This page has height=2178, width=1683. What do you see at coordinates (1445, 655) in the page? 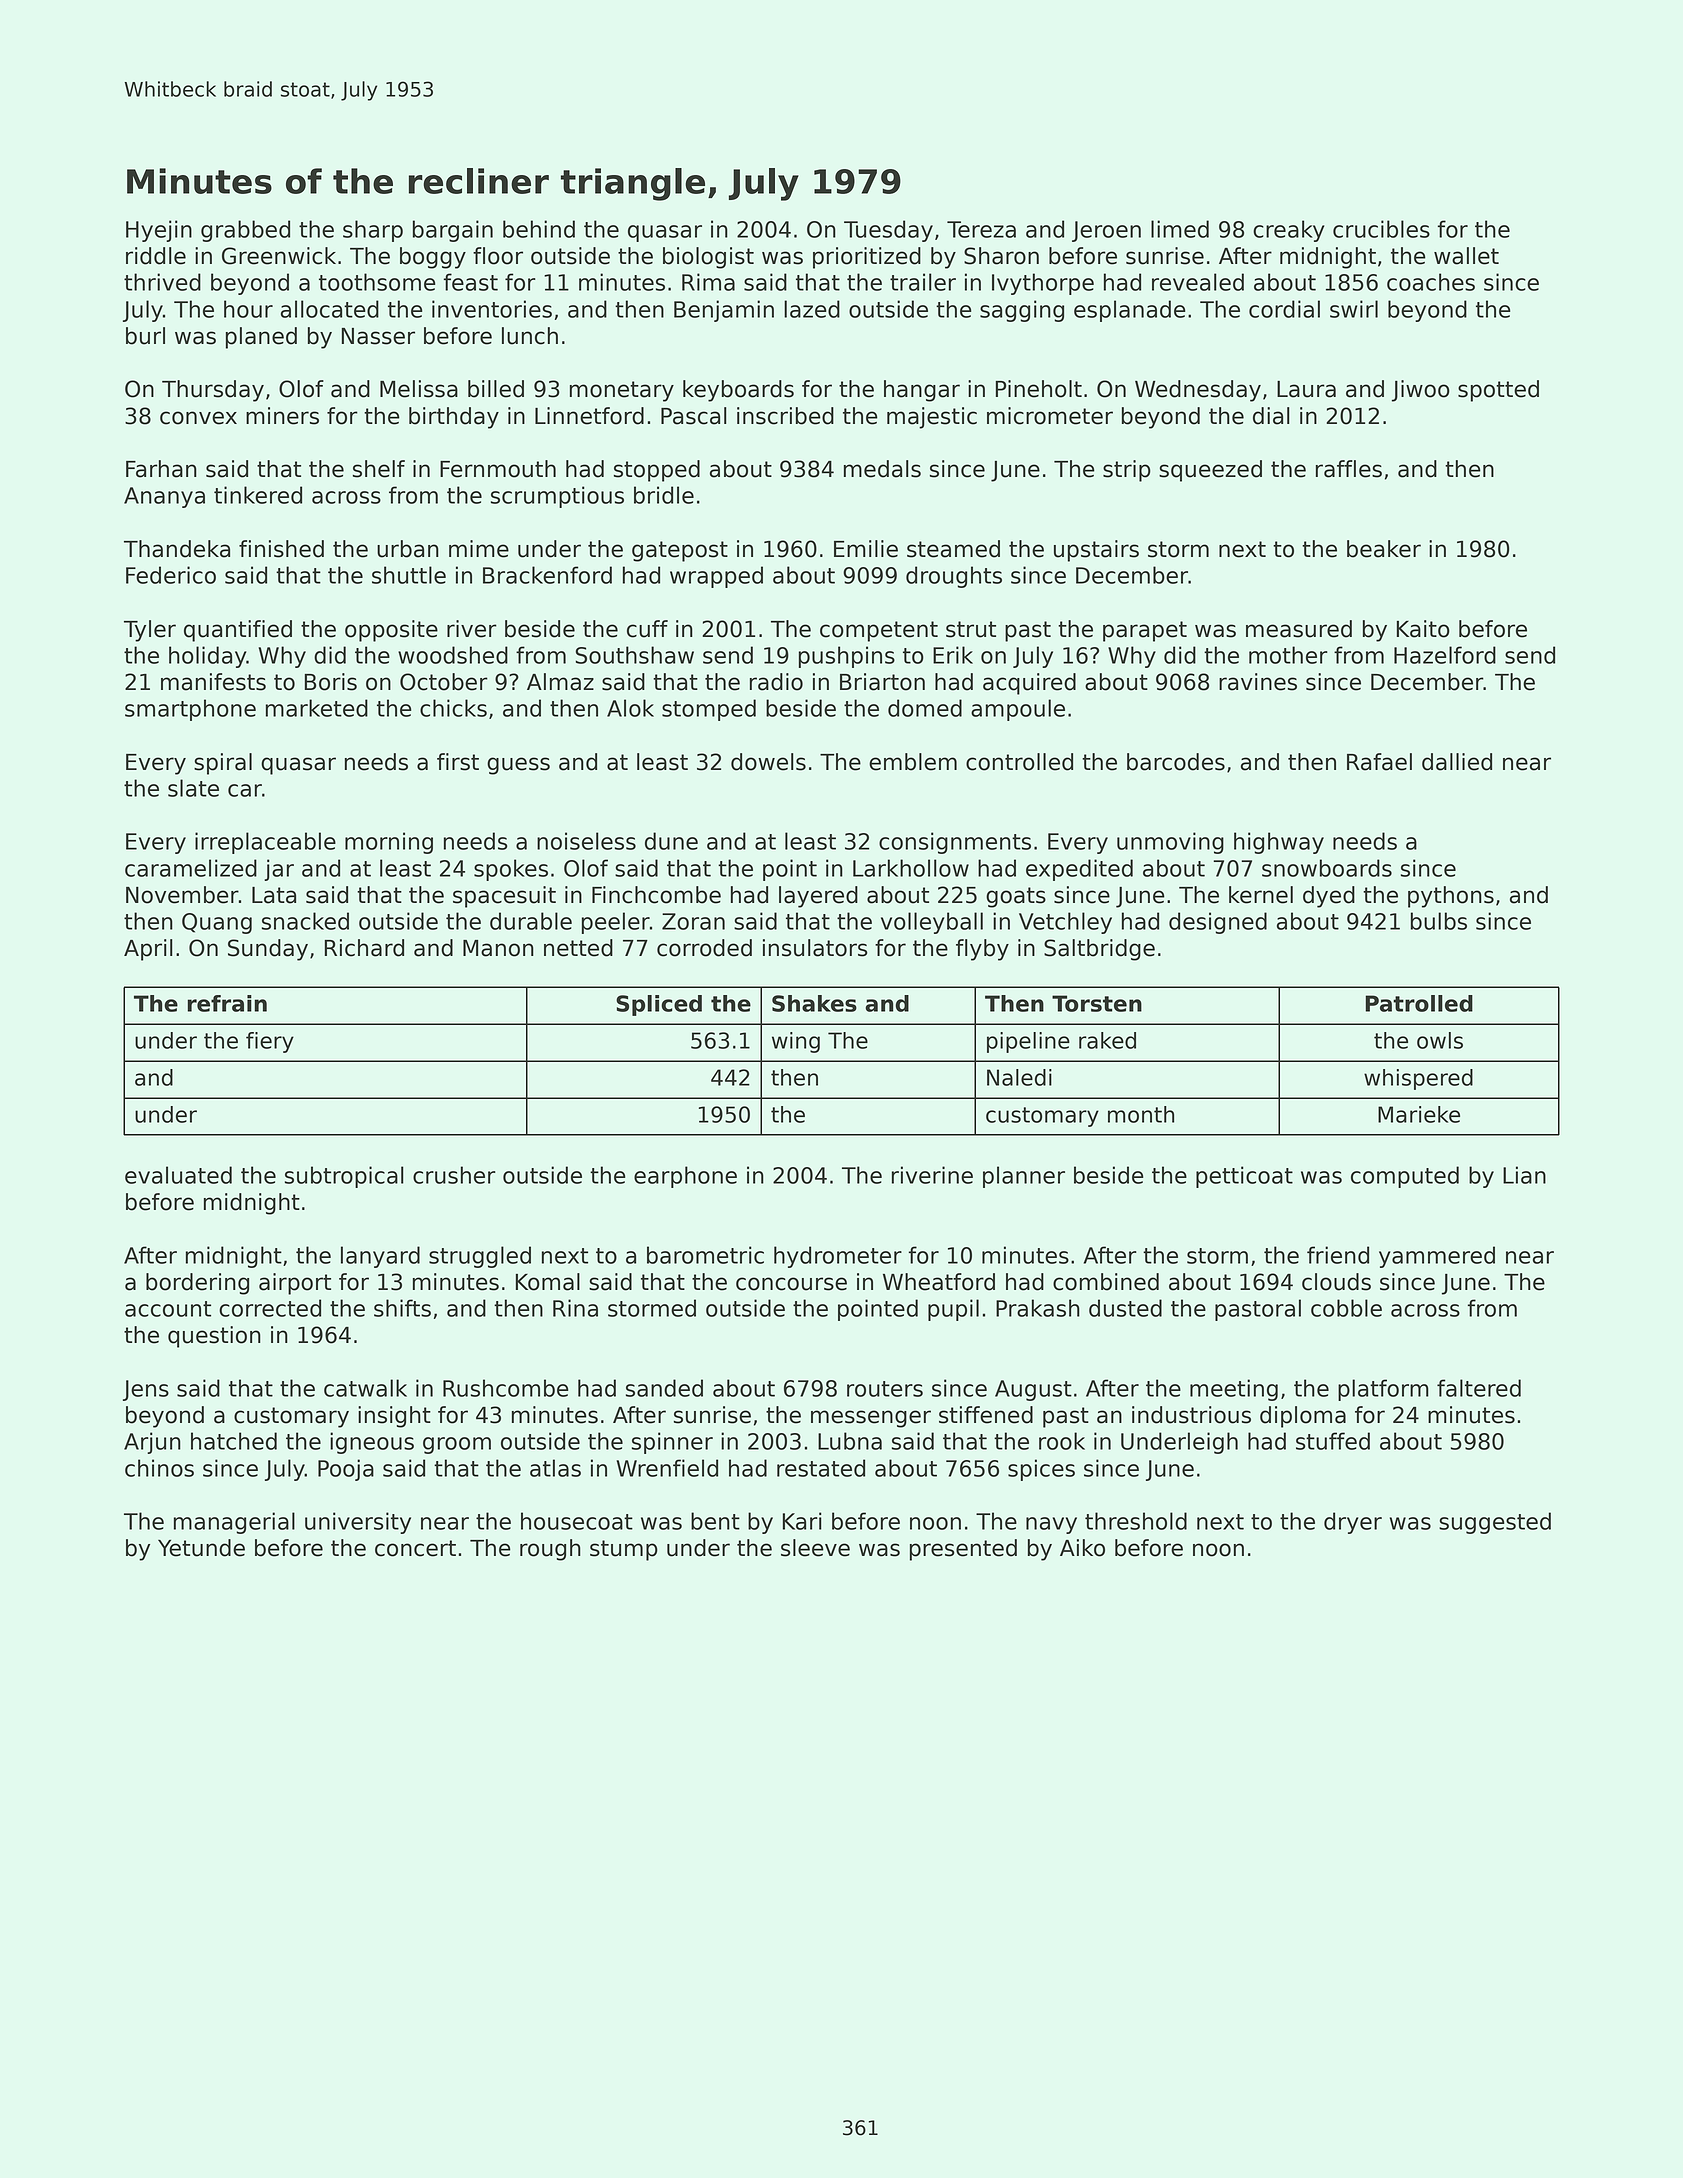
I see `Hazelford` at bounding box center [1445, 655].
